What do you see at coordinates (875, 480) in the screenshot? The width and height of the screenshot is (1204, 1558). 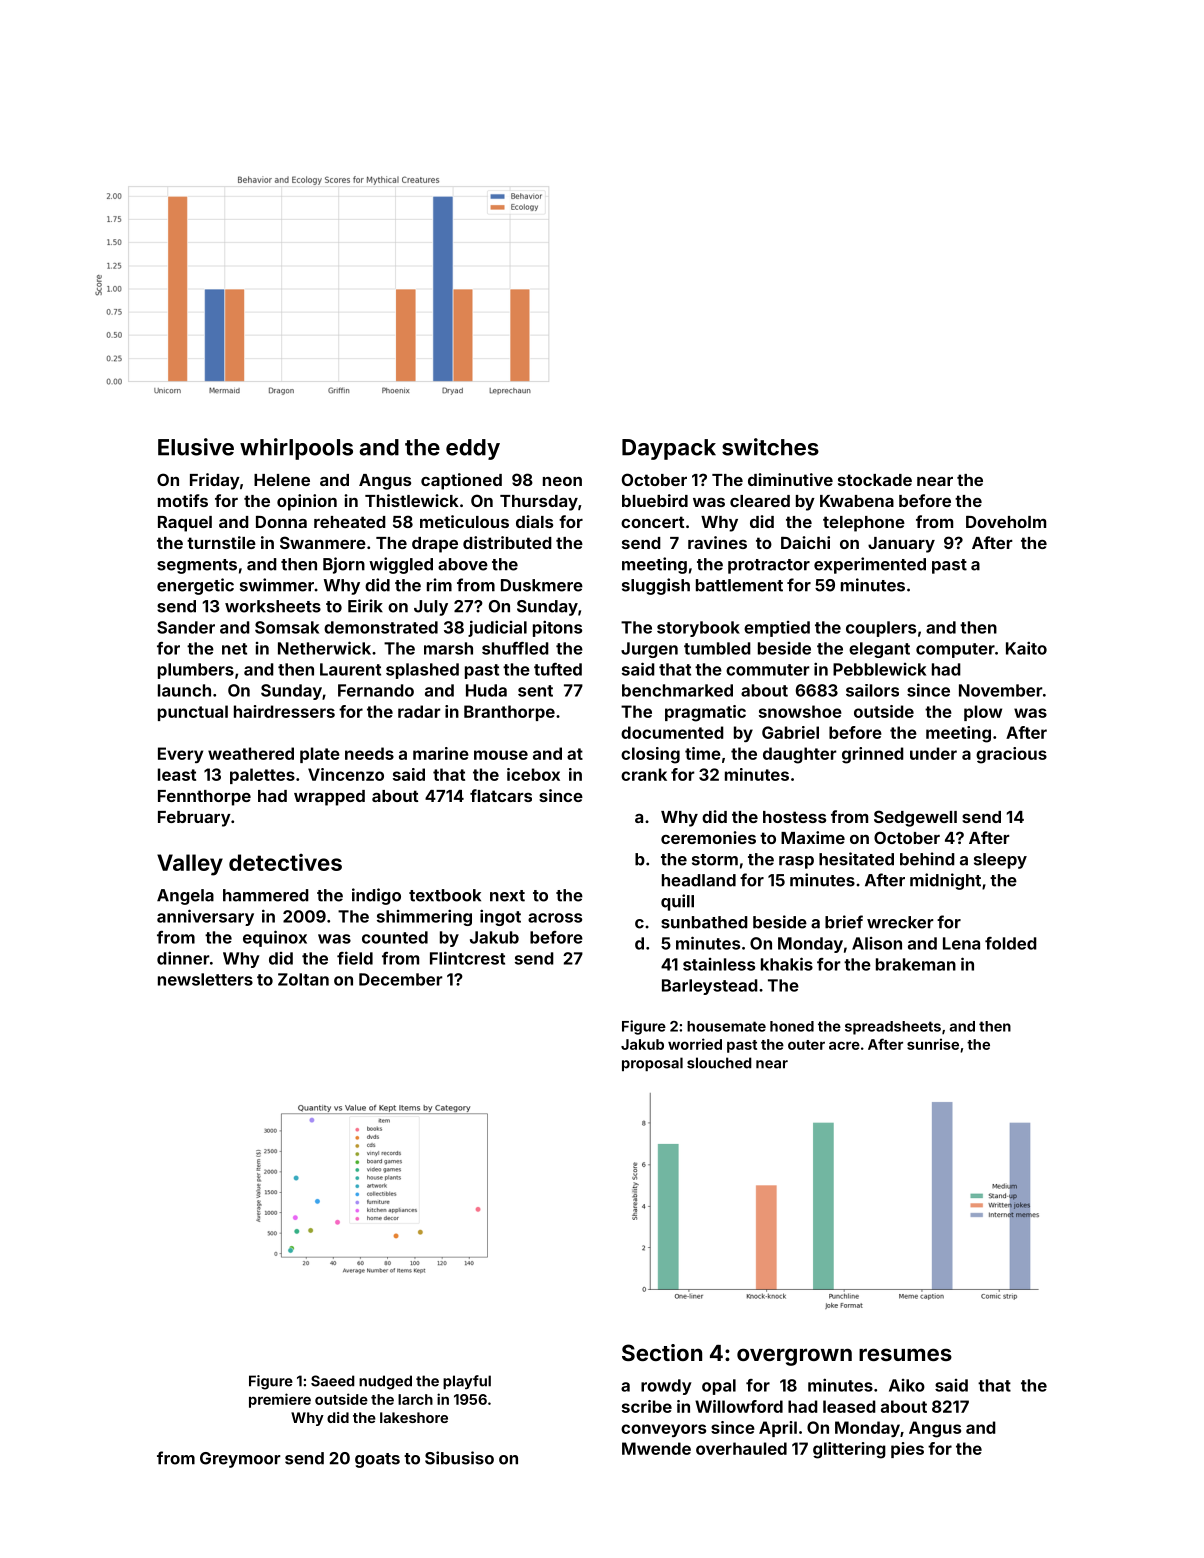 I see `stockade` at bounding box center [875, 480].
